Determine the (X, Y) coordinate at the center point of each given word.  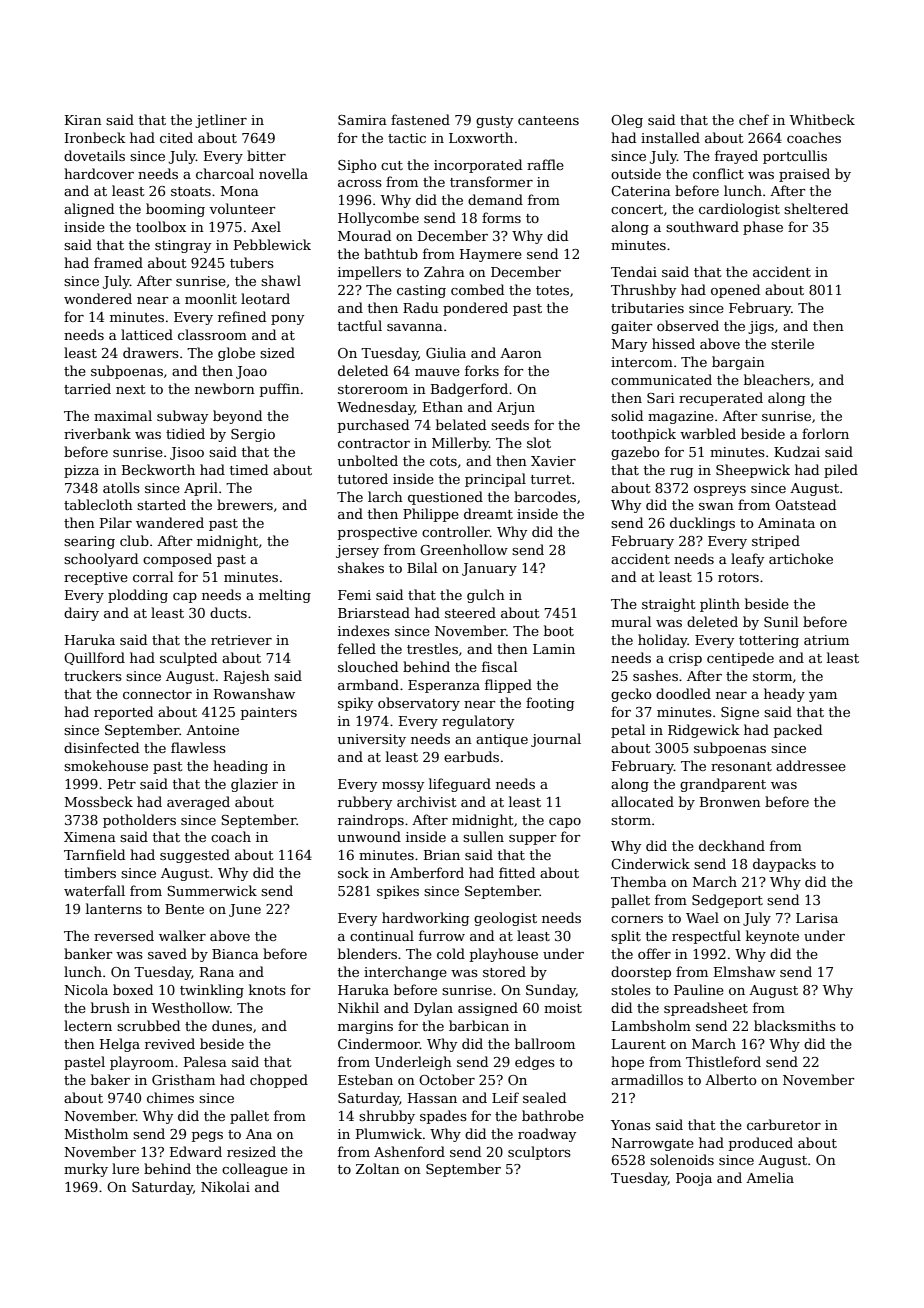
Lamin (554, 649)
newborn (225, 388)
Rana (217, 972)
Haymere (491, 255)
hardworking (425, 919)
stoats (191, 191)
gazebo (635, 453)
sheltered (816, 208)
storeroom (373, 389)
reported (123, 713)
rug (681, 473)
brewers (245, 504)
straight (669, 605)
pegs (207, 1137)
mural (631, 621)
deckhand (732, 845)
